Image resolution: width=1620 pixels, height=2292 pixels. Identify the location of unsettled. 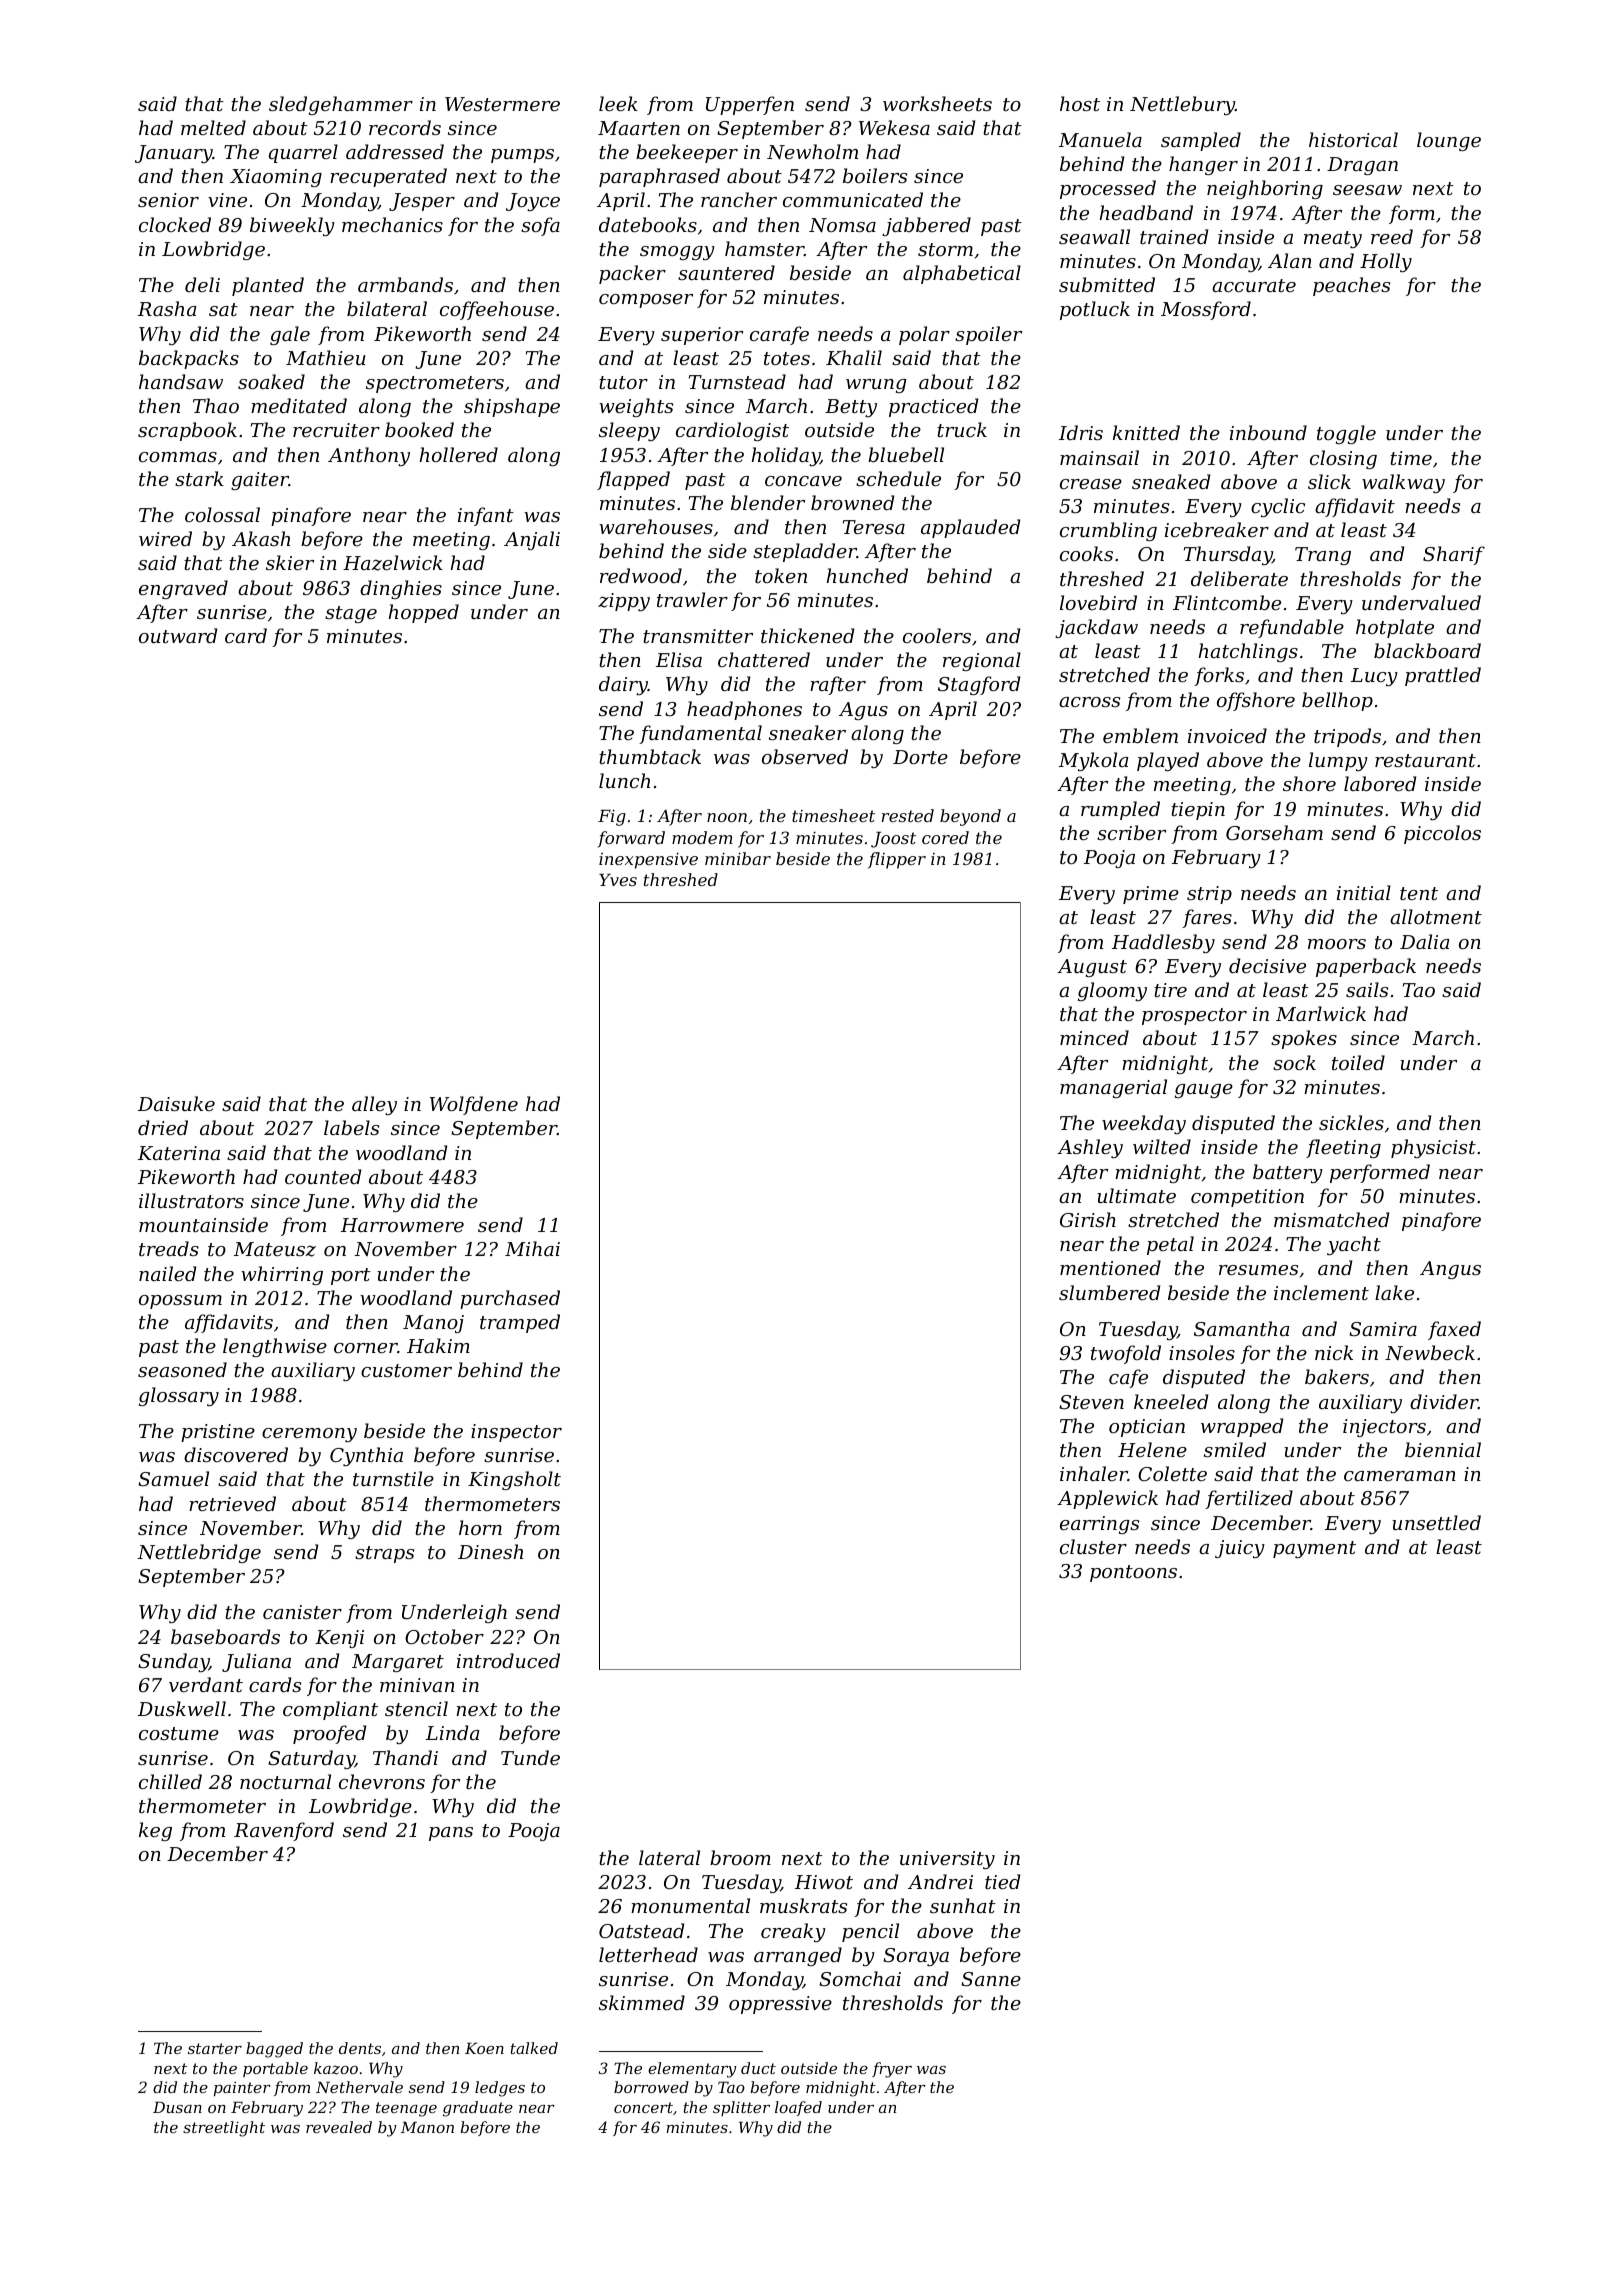
(1436, 1522).
